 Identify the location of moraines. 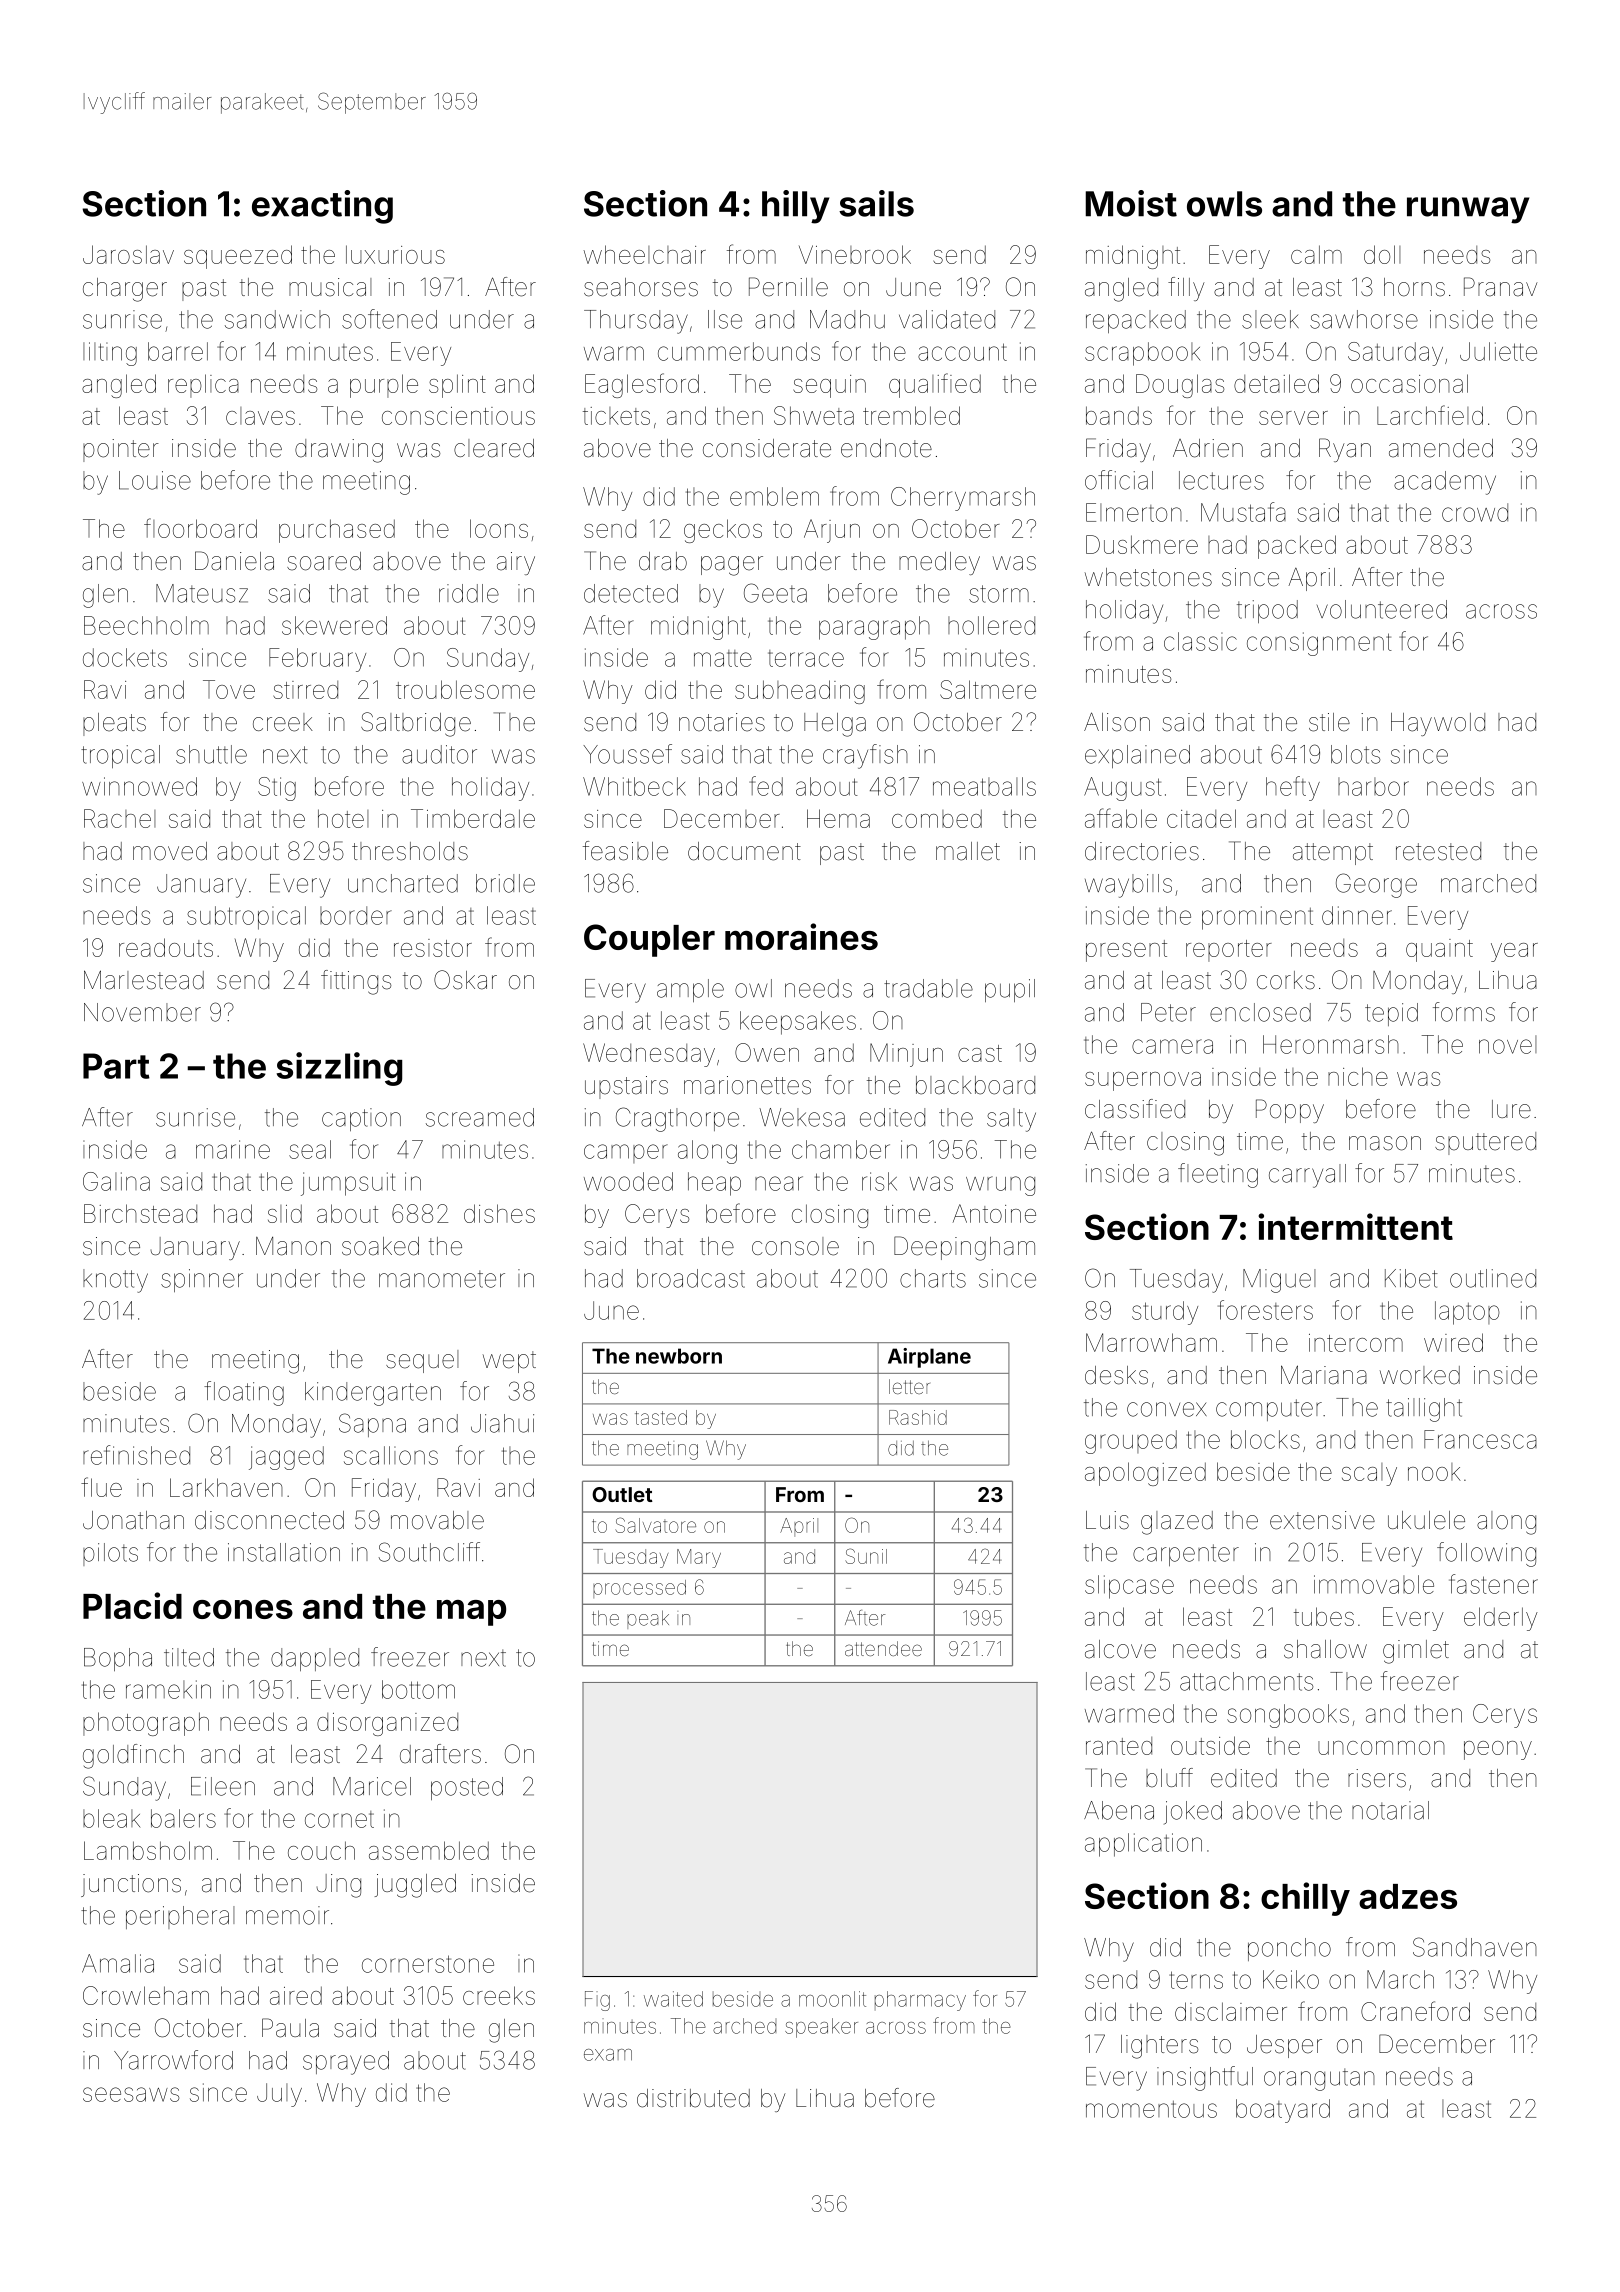
(801, 936).
